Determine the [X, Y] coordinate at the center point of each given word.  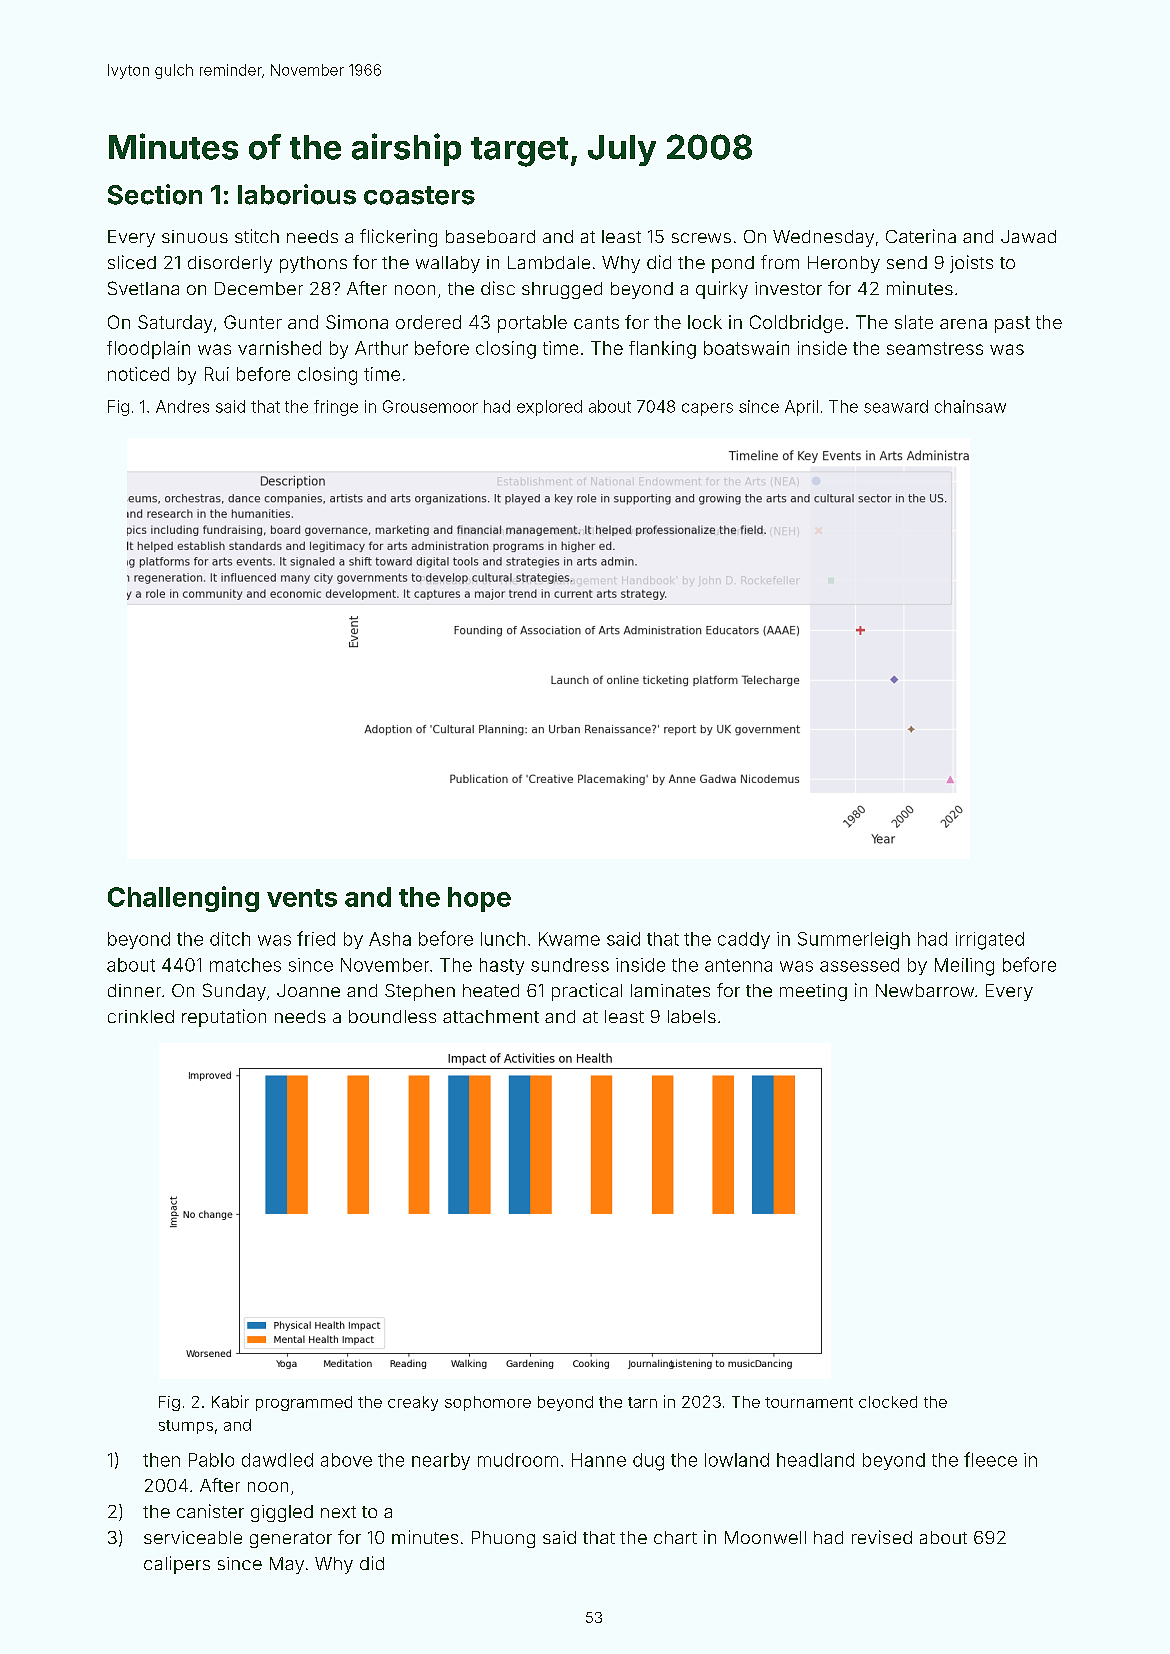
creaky [413, 1403]
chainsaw [970, 406]
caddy [744, 940]
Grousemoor [430, 406]
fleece [990, 1459]
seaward [896, 406]
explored [549, 408]
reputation [224, 1018]
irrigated [990, 941]
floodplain [148, 350]
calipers [177, 1565]
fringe [336, 408]
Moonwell [765, 1537]
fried [316, 938]
